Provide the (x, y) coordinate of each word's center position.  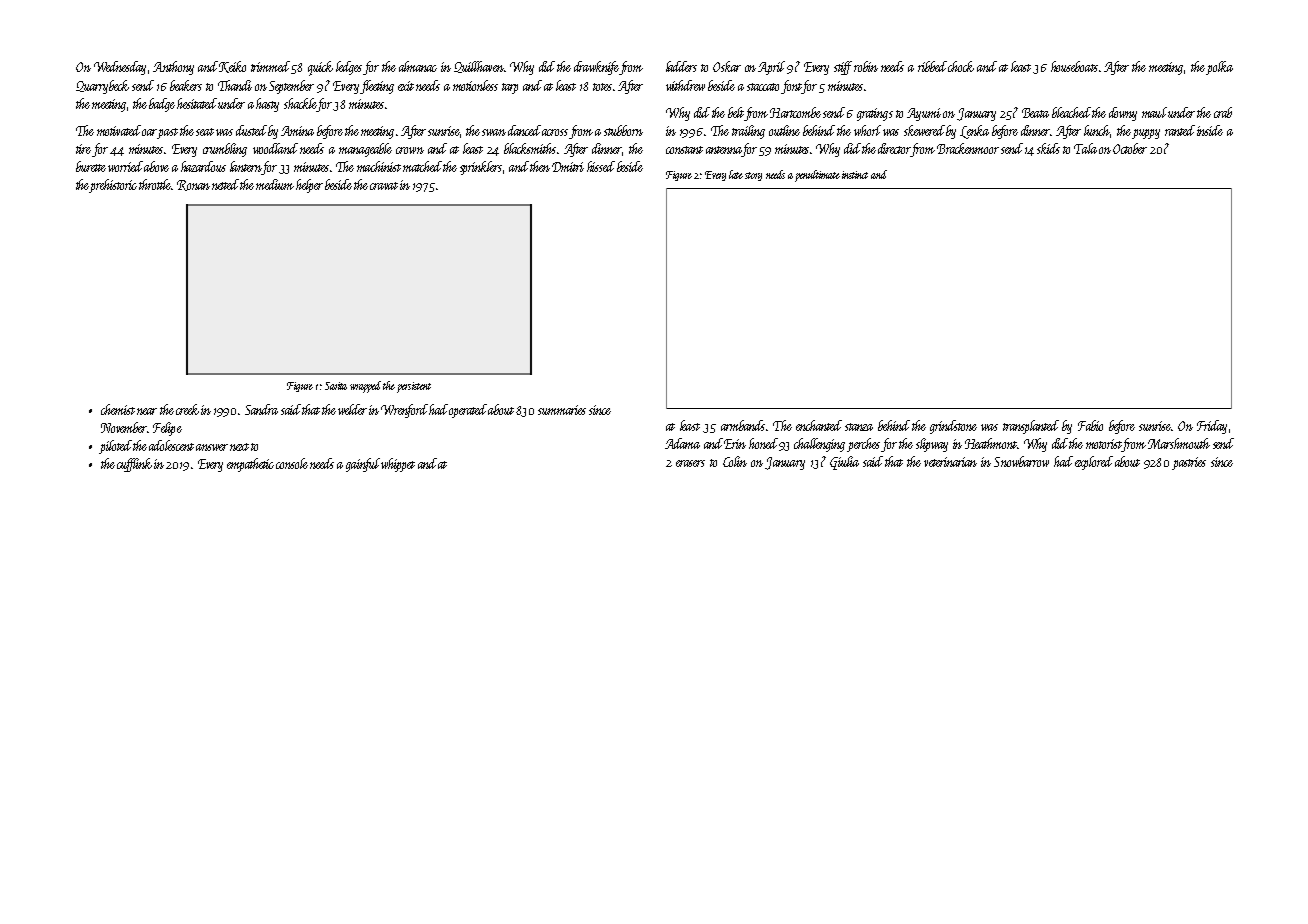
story (753, 176)
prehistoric (113, 186)
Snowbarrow (1021, 461)
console (292, 463)
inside (1210, 130)
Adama (682, 443)
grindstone (953, 427)
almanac (418, 66)
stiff (843, 68)
